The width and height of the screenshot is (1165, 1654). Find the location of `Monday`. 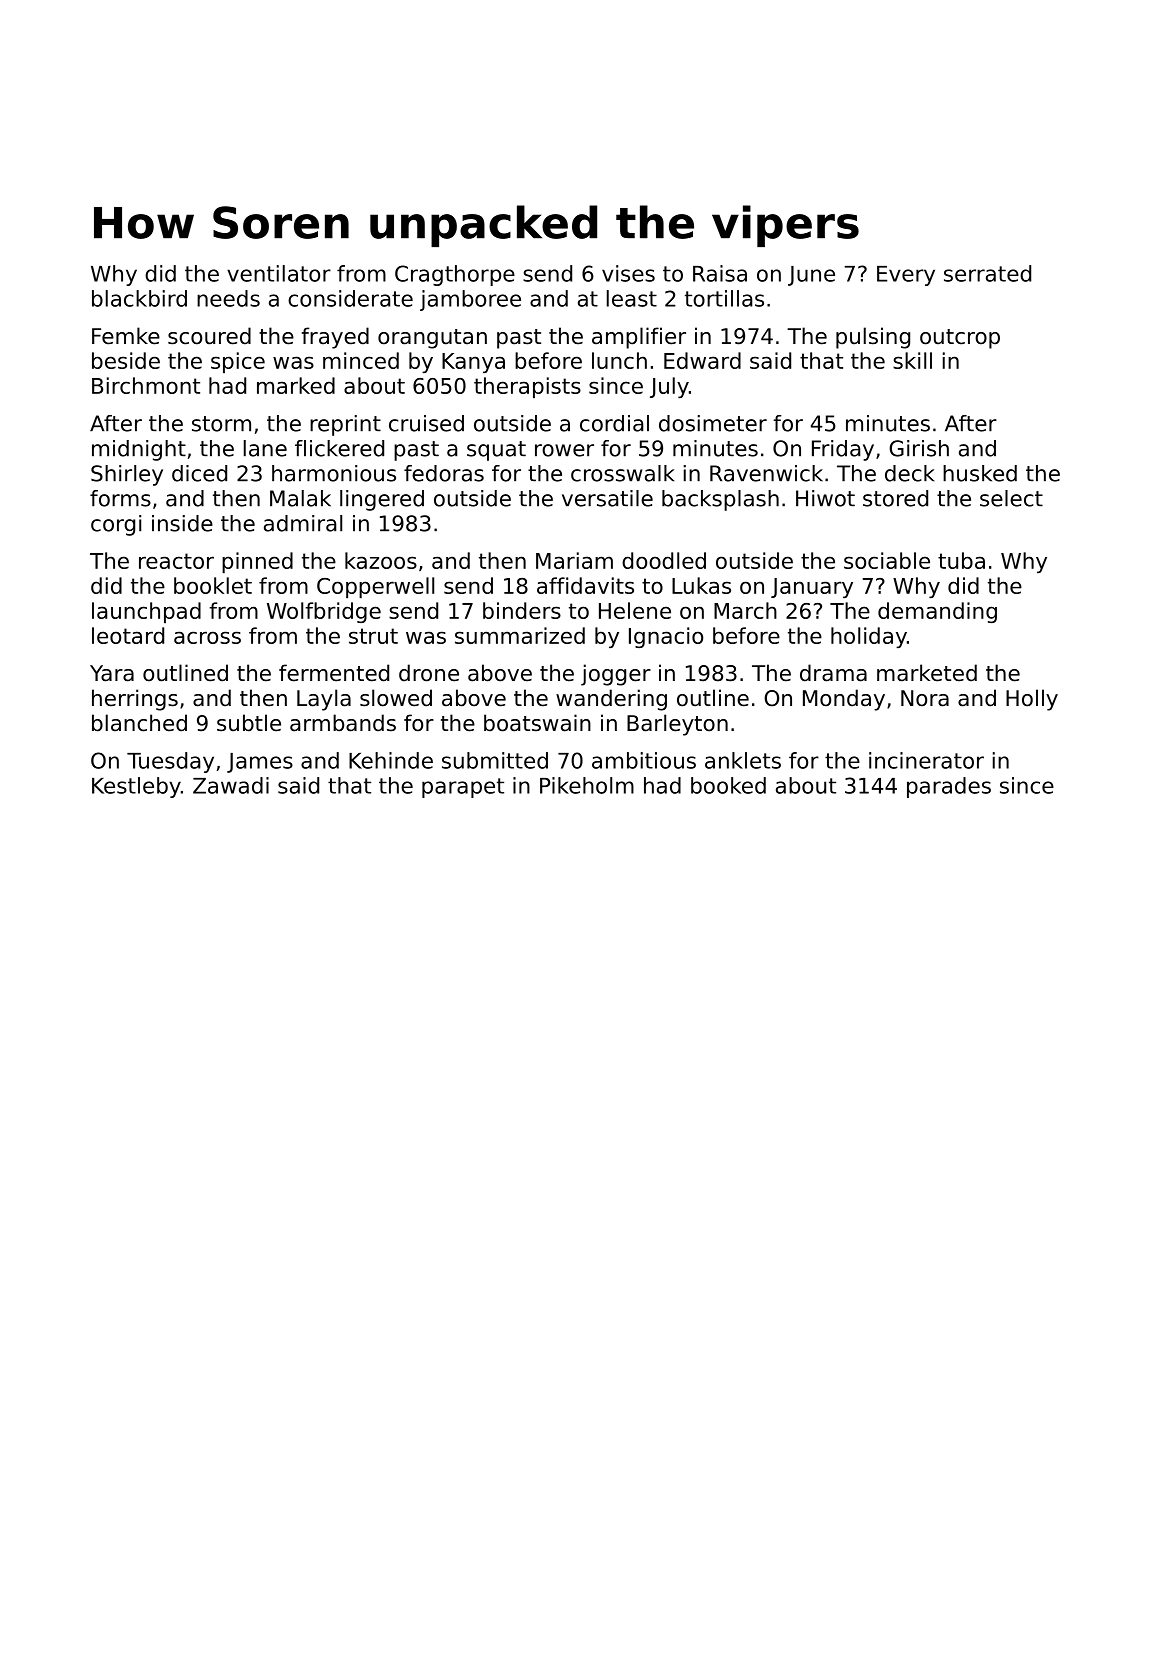

Monday is located at coordinates (844, 700).
